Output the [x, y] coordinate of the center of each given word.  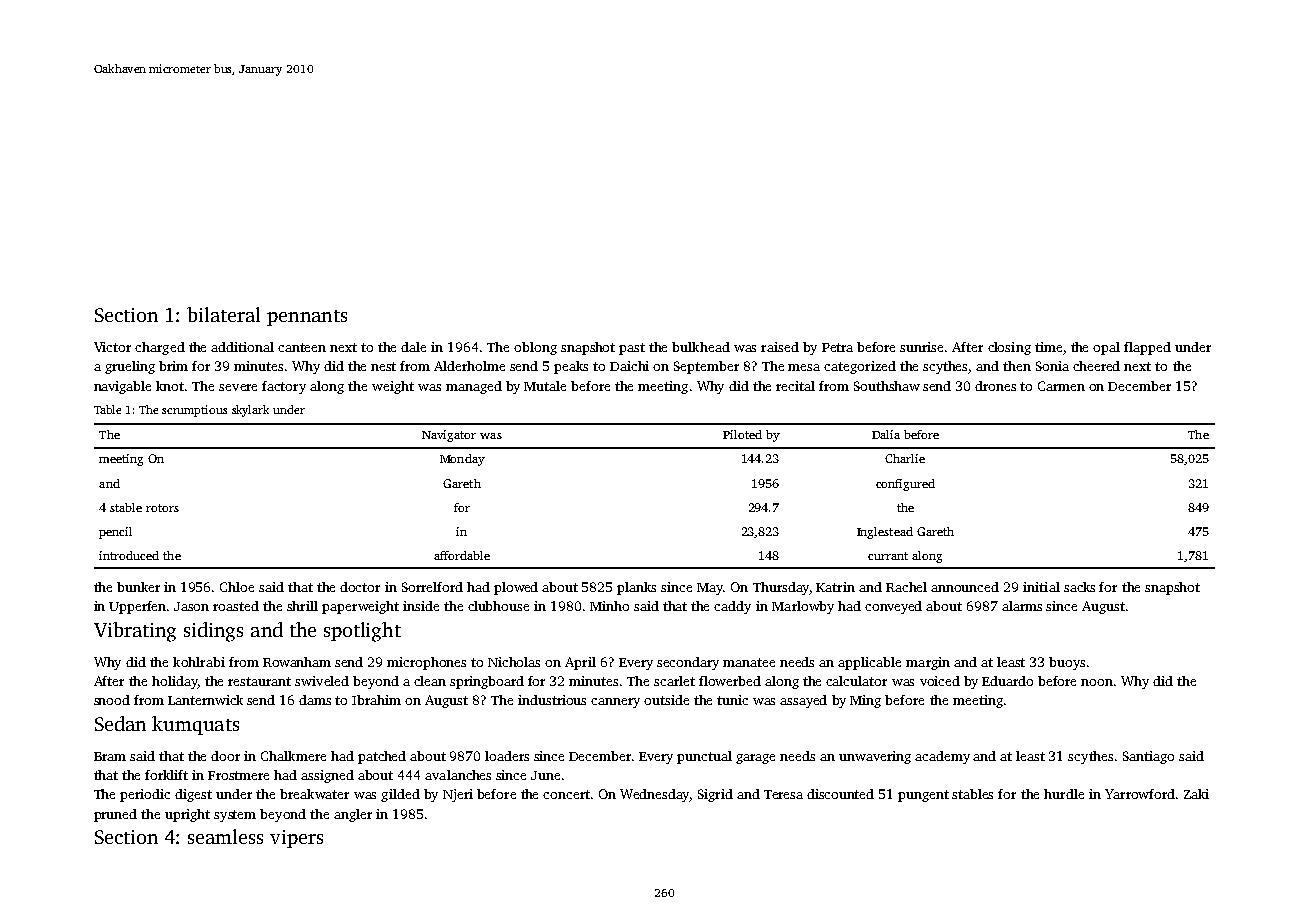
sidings [213, 632]
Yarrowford [1140, 794]
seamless [225, 836]
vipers [296, 839]
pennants [307, 318]
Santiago [1148, 757]
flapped [1147, 348]
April [580, 663]
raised [780, 347]
